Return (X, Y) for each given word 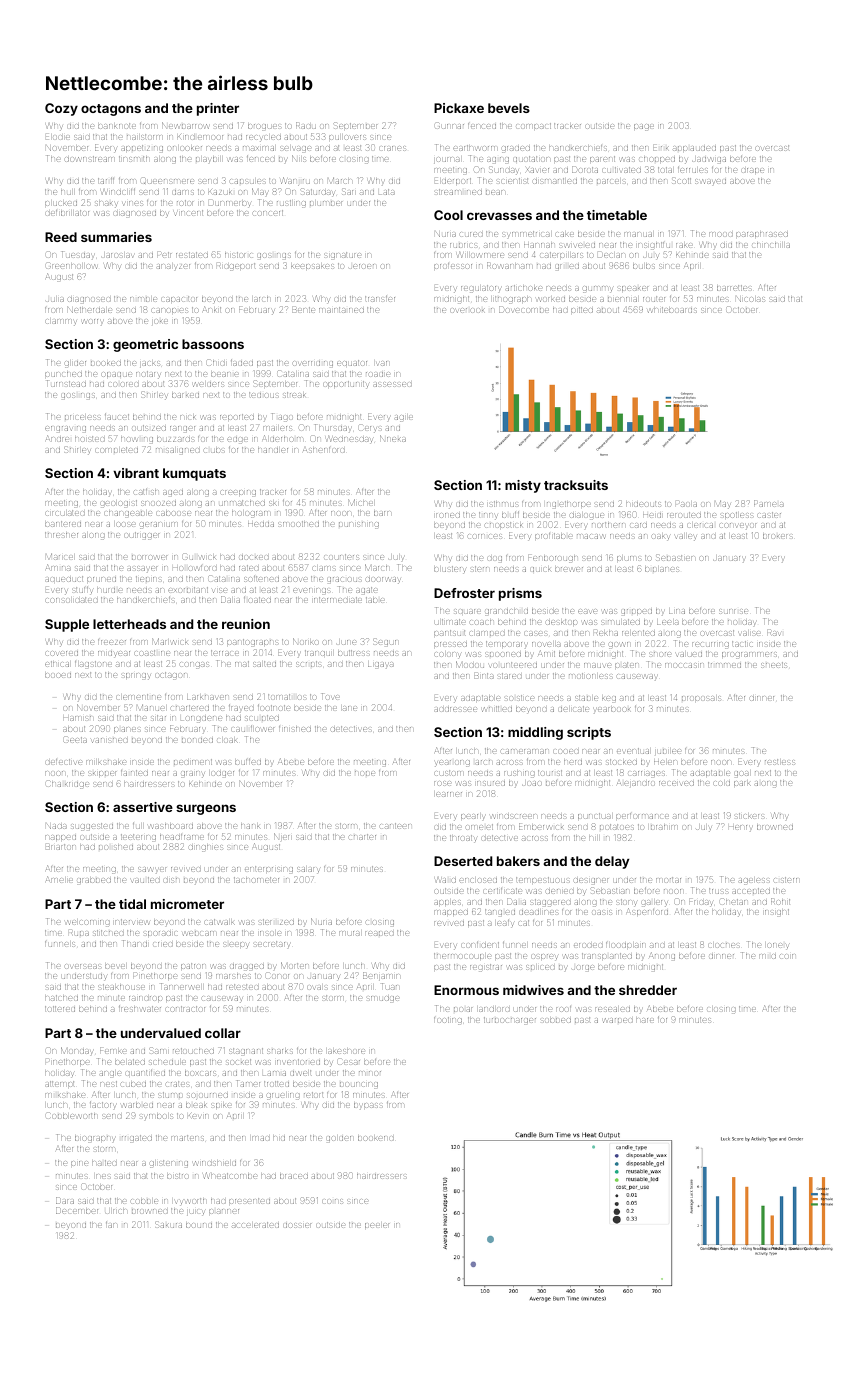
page (644, 127)
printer (218, 109)
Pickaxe (459, 108)
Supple (67, 625)
